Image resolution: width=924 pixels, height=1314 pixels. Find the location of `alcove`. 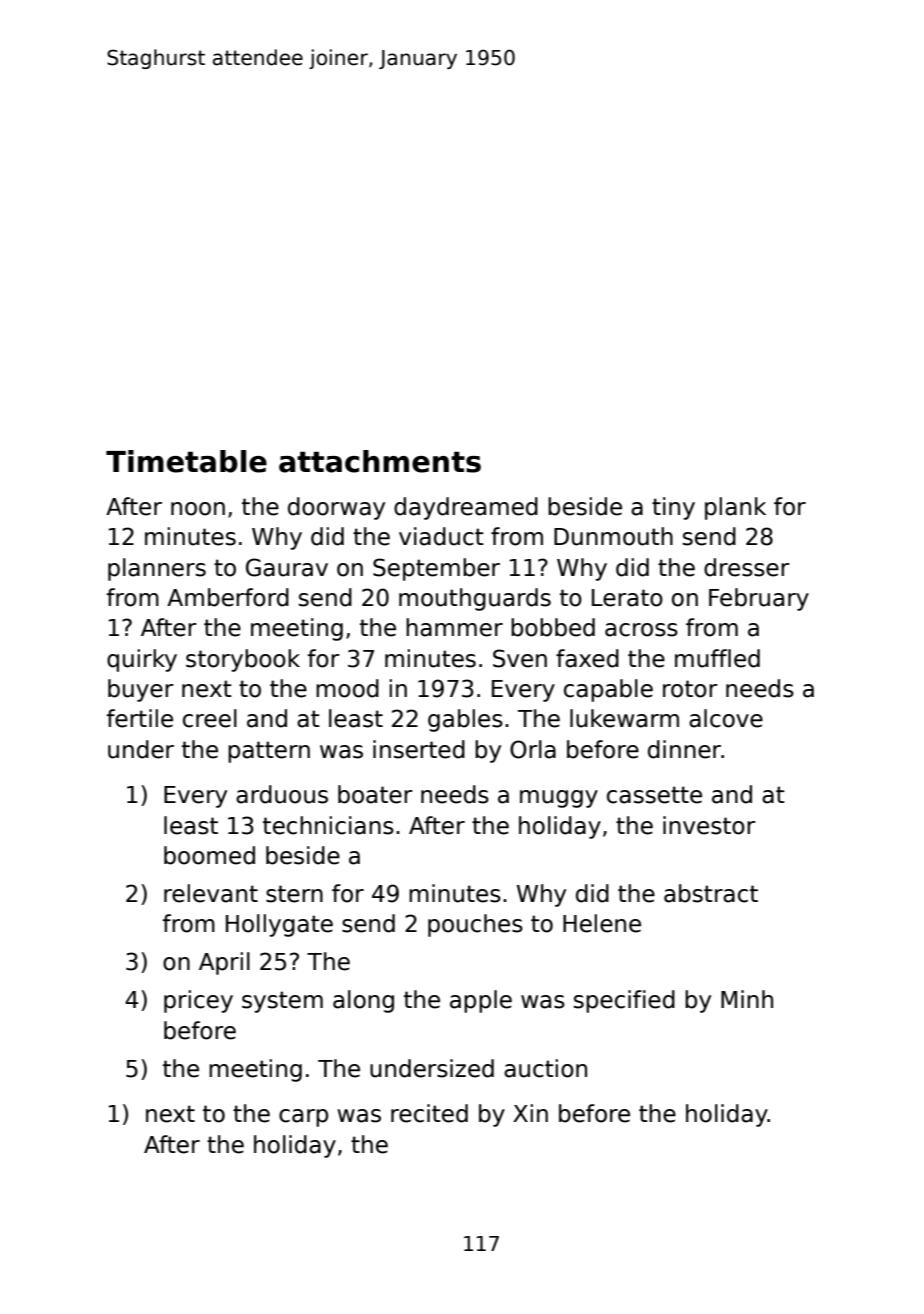

alcove is located at coordinates (726, 718).
